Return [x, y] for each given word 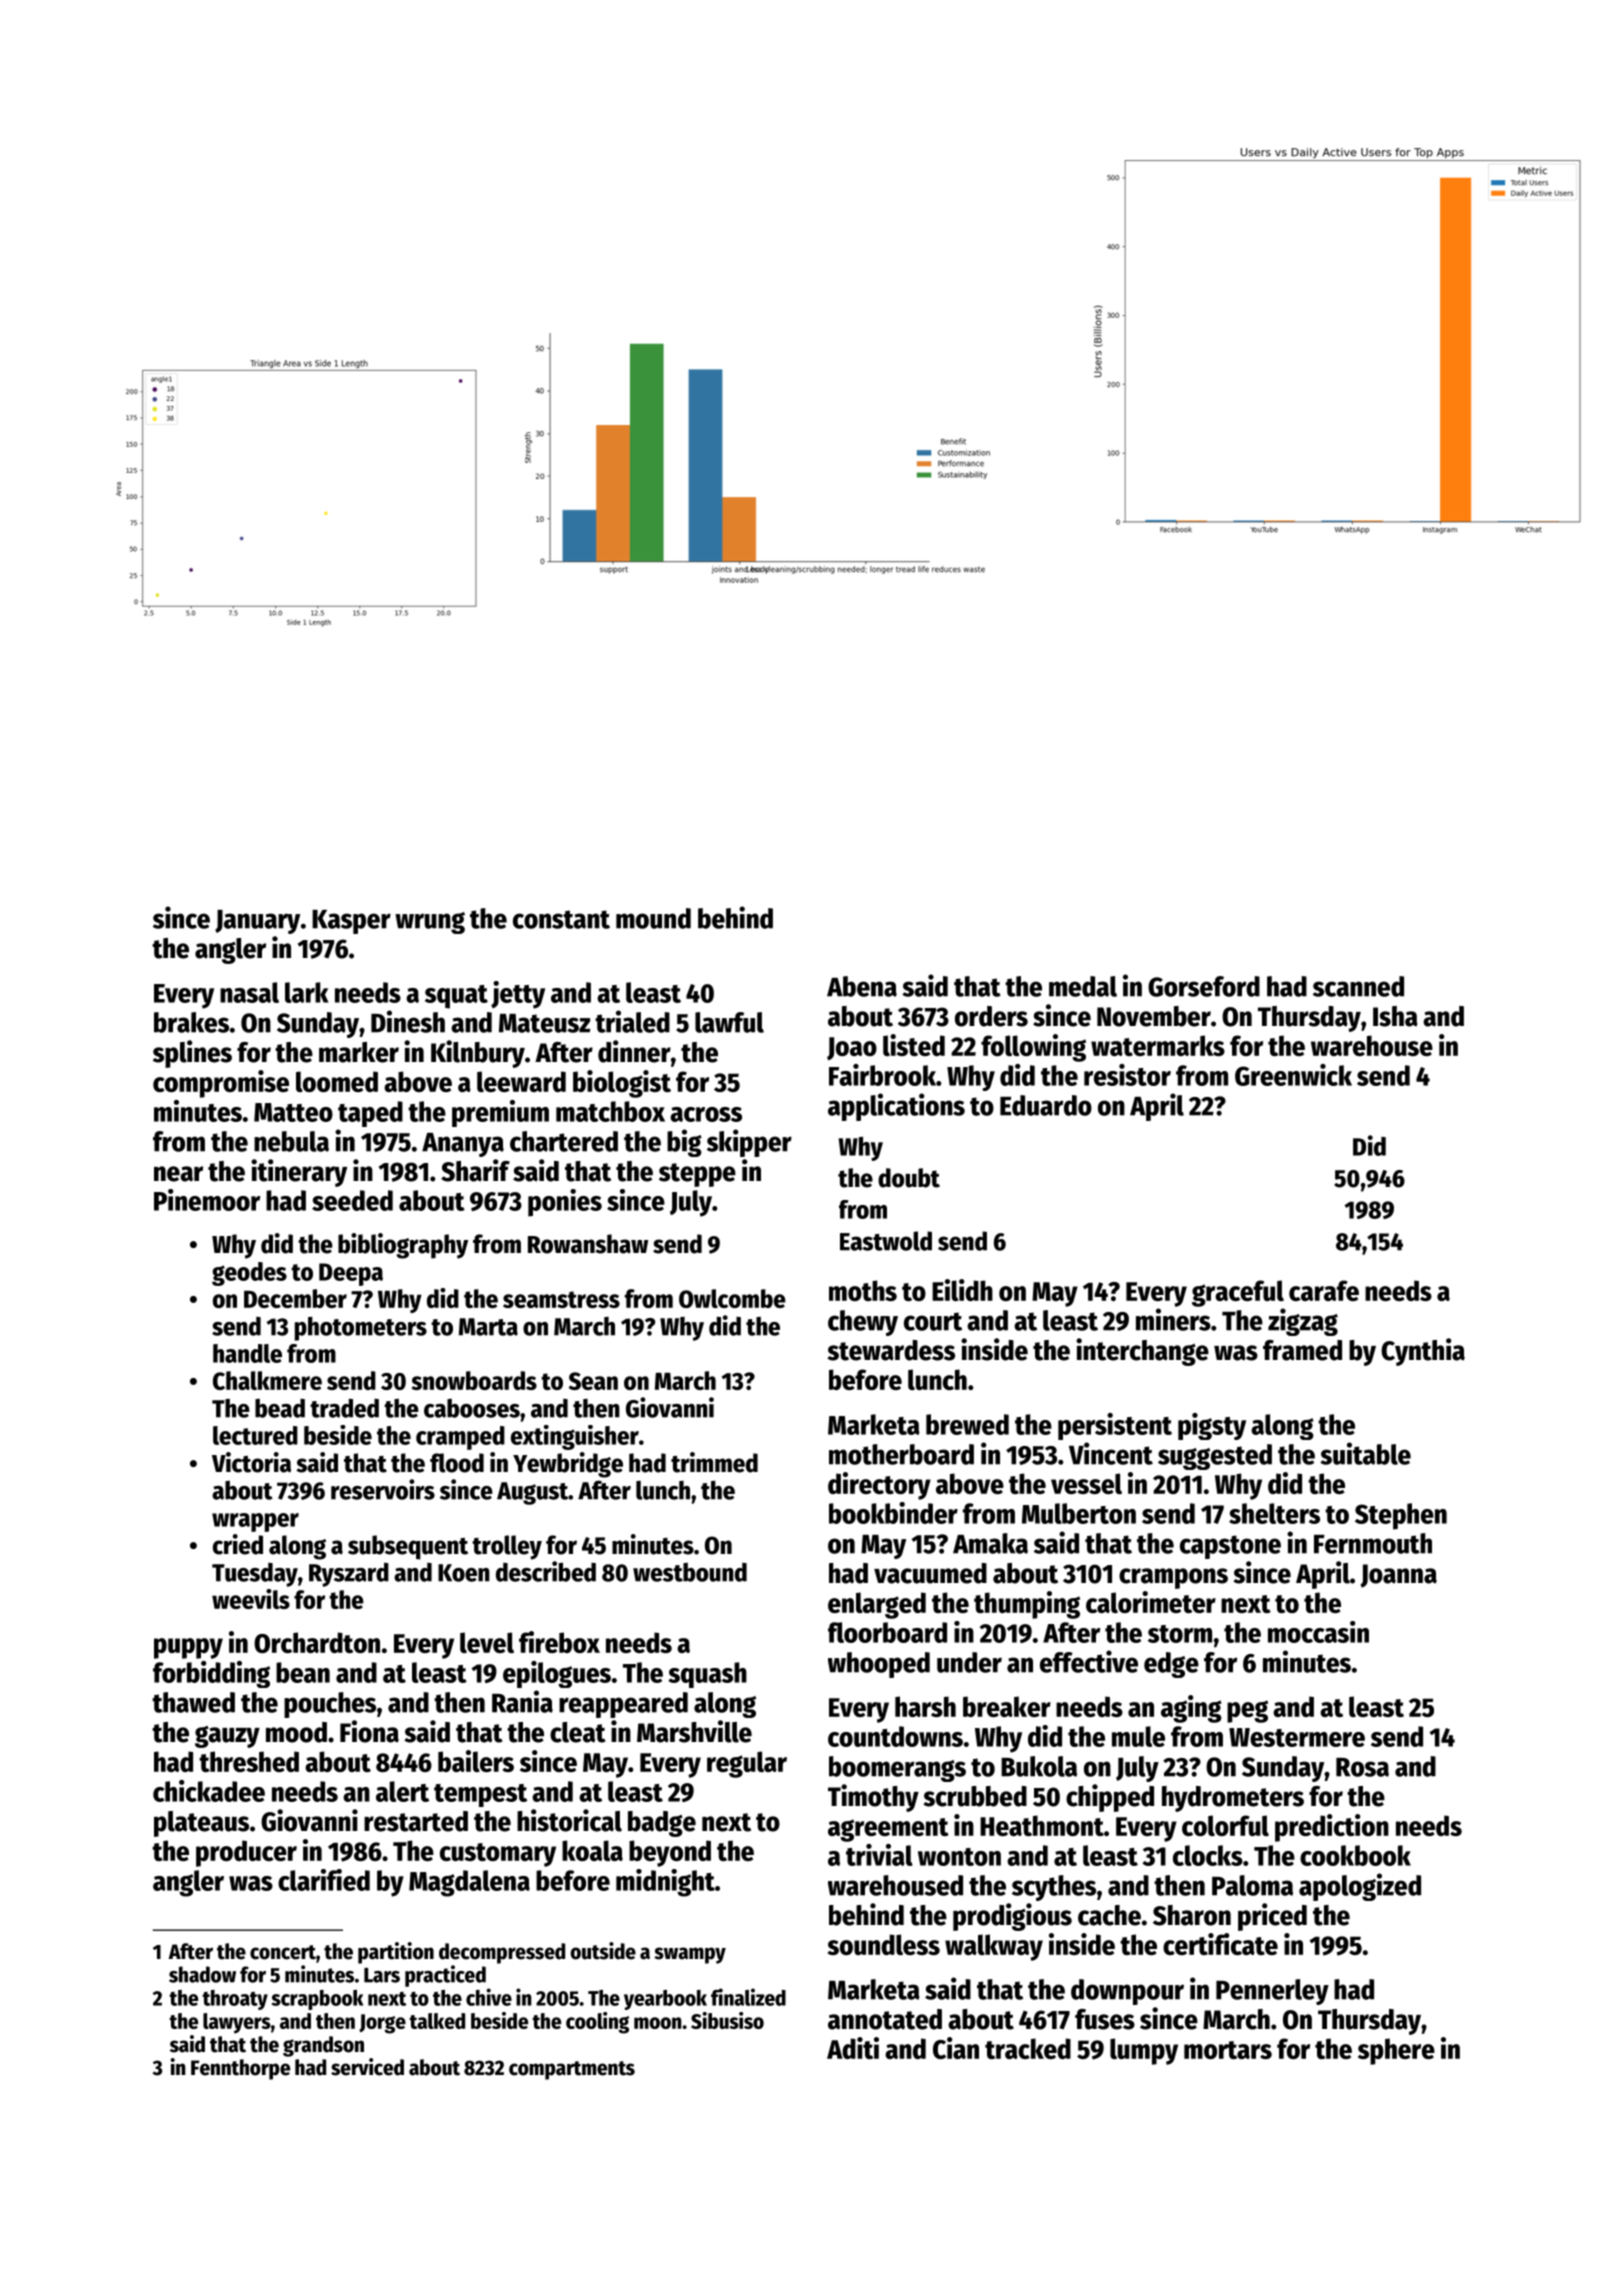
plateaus [201, 1824]
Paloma [1252, 1885]
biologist [622, 1084]
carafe [1324, 1290]
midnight [665, 1883]
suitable [1365, 1453]
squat [456, 997]
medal [1083, 986]
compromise [221, 1084]
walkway [994, 1947]
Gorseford [1204, 986]
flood [457, 1463]
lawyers [237, 2023]
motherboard [901, 1454]
